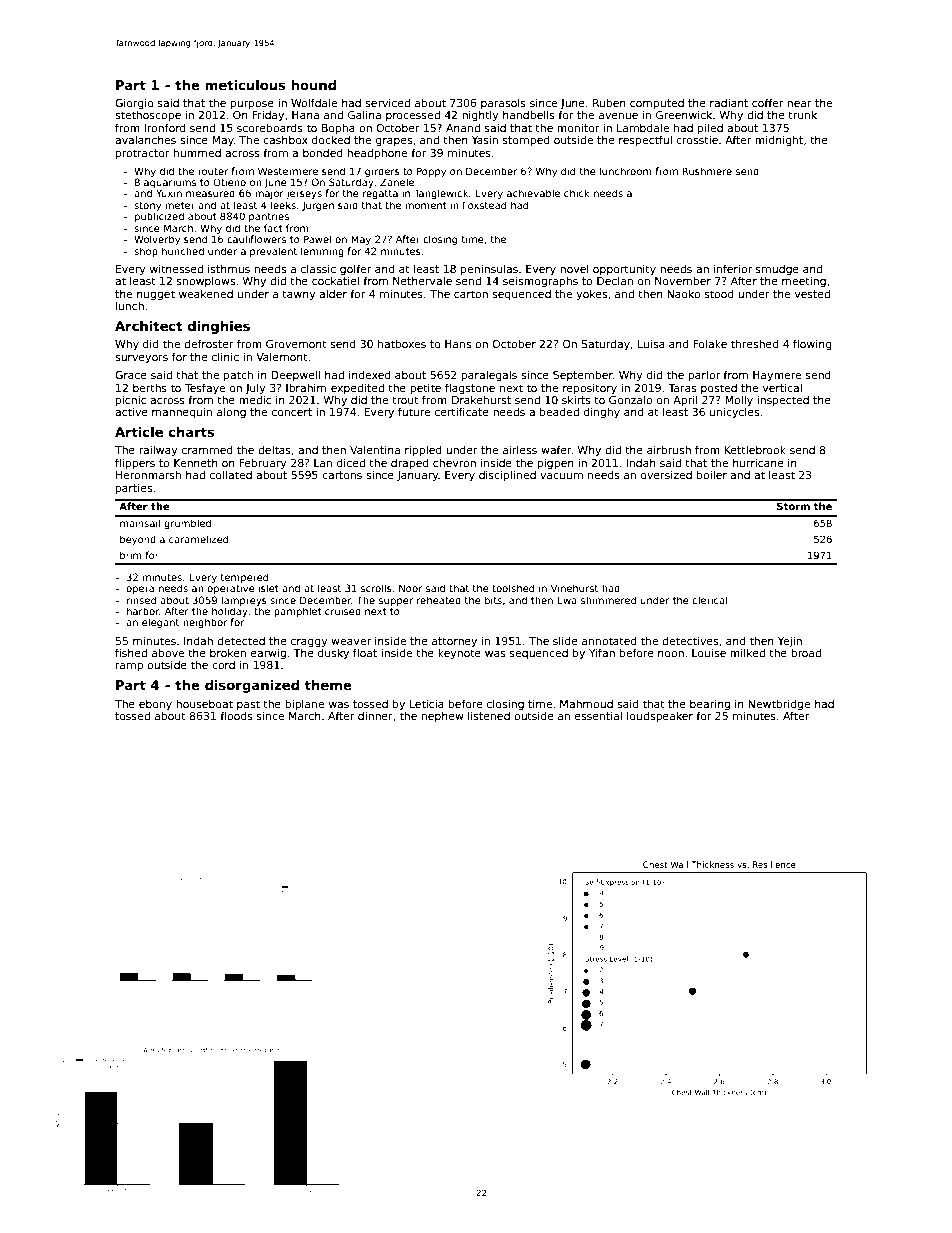 The height and width of the screenshot is (1233, 952). What do you see at coordinates (503, 104) in the screenshot?
I see `parasols` at bounding box center [503, 104].
